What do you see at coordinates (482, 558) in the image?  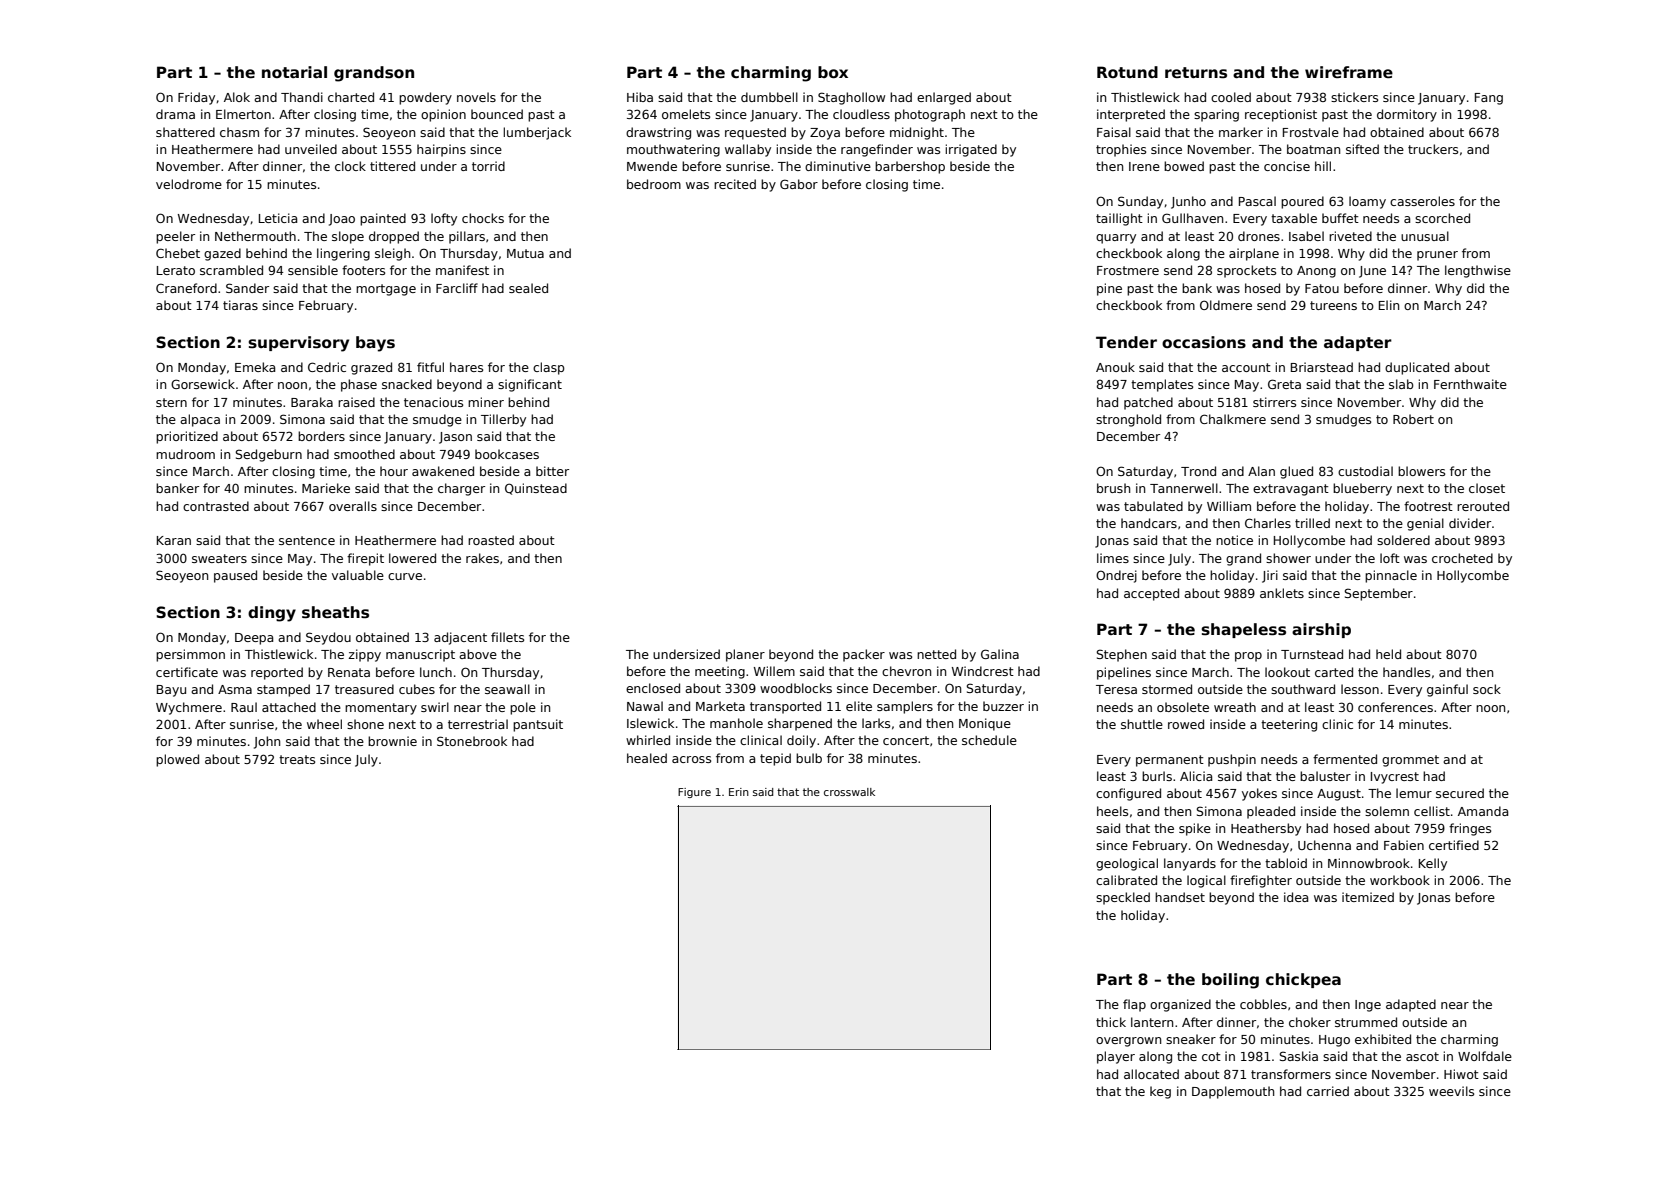 I see `rakes` at bounding box center [482, 558].
